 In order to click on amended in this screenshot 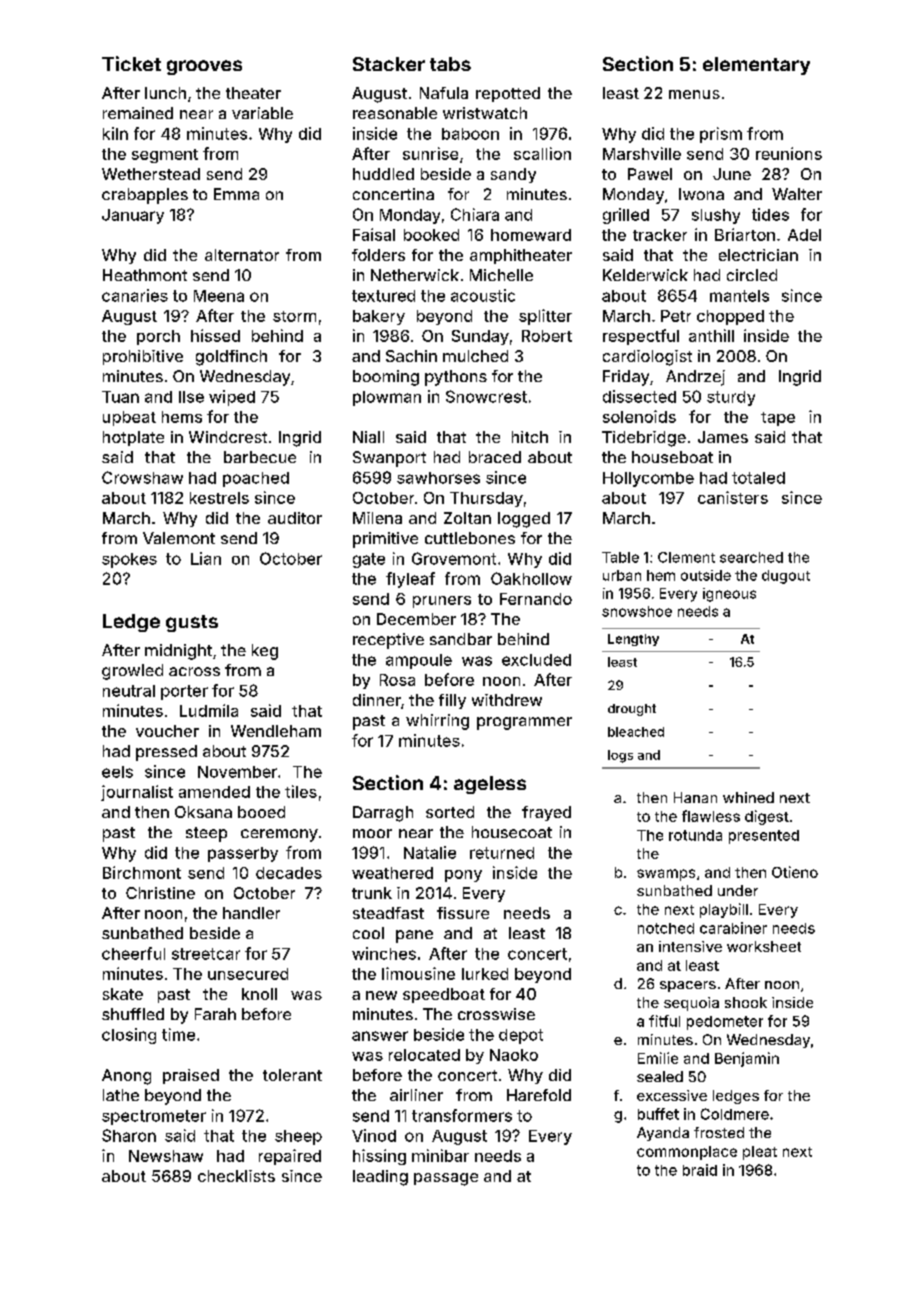, I will do `click(214, 792)`.
